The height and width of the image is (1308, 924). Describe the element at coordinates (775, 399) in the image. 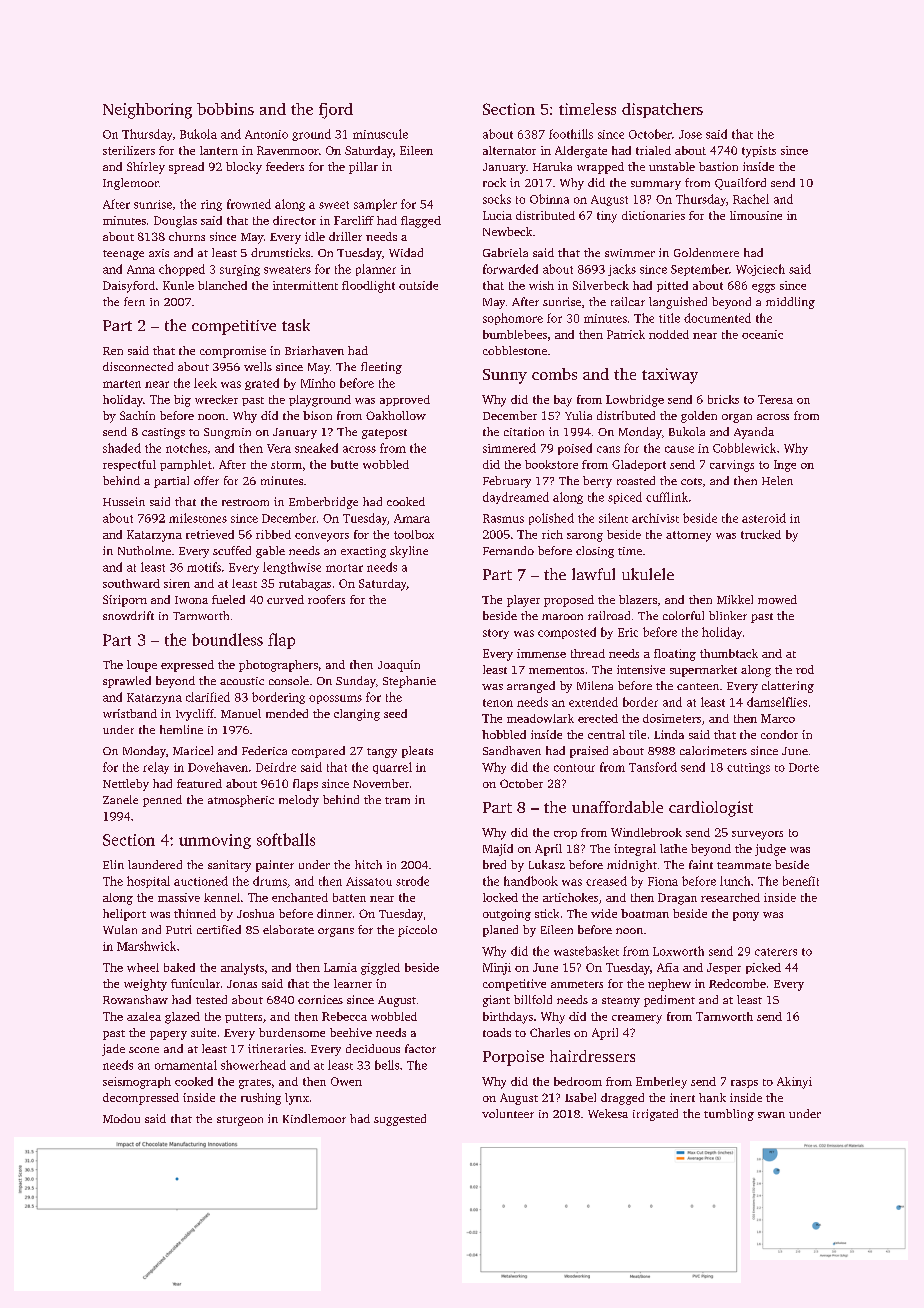

I see `Teresa` at that location.
